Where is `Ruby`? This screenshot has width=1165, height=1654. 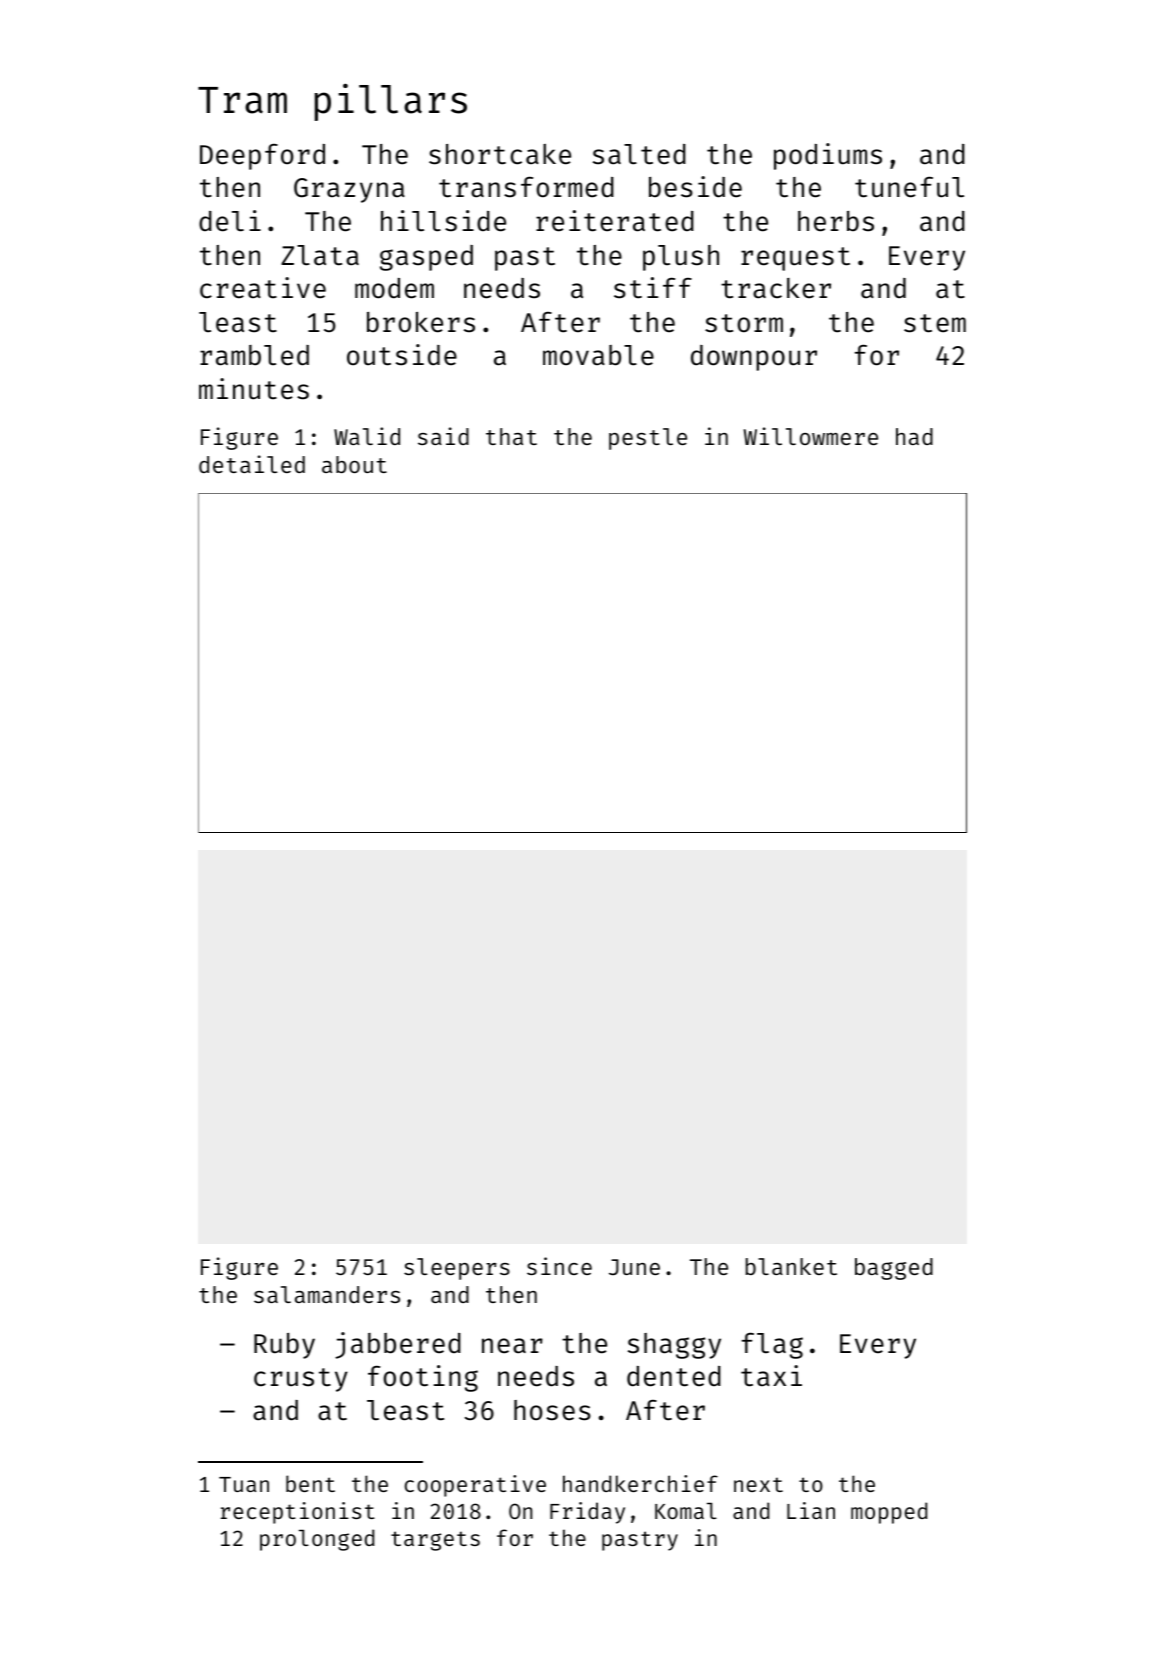 Ruby is located at coordinates (284, 1346).
